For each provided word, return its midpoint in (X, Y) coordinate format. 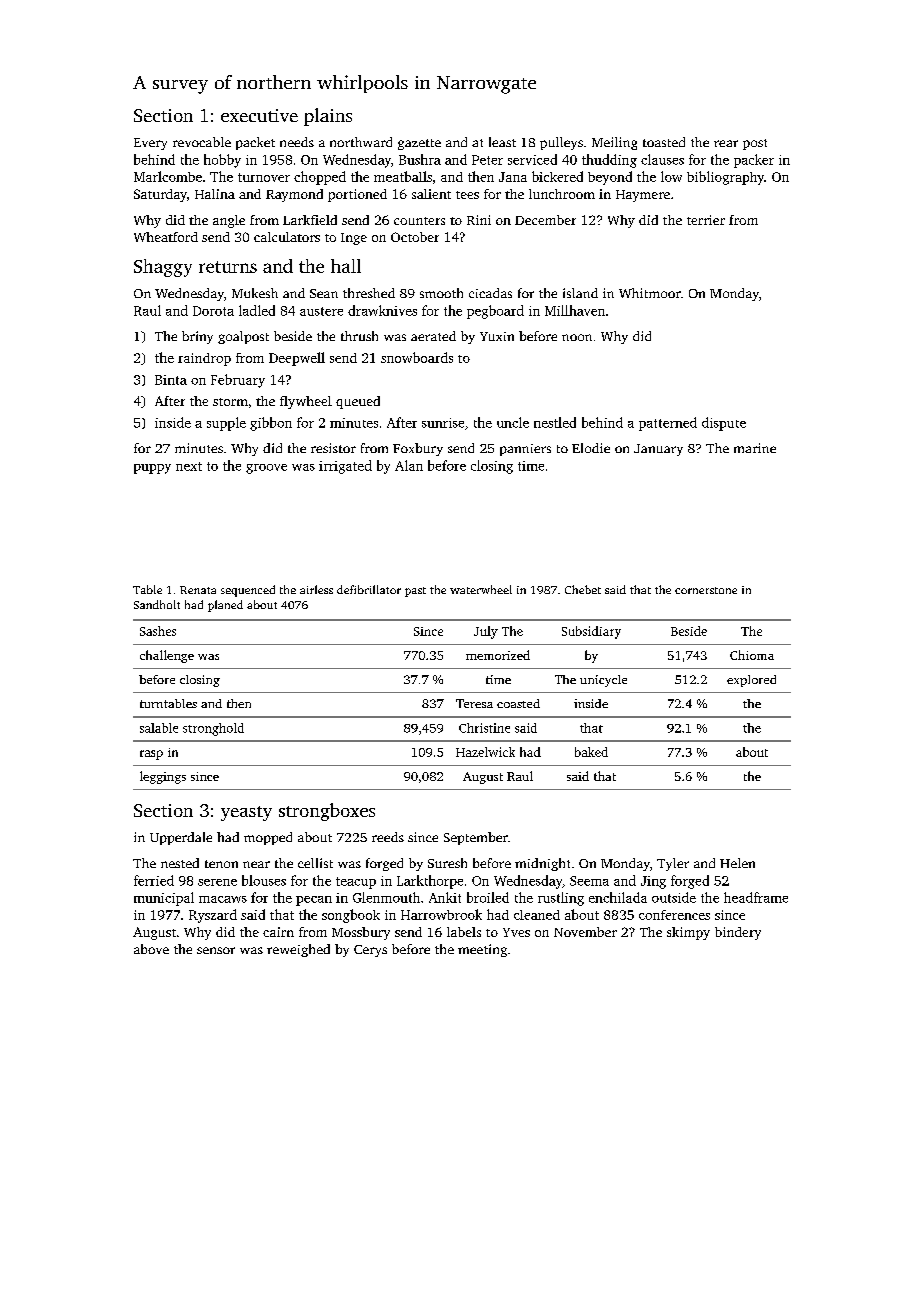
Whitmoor (650, 293)
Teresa (474, 703)
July (486, 632)
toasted (664, 142)
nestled (555, 422)
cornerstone (706, 590)
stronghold (213, 729)
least (502, 142)
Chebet (583, 589)
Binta (171, 380)
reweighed (298, 950)
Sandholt (157, 604)
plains (328, 117)
